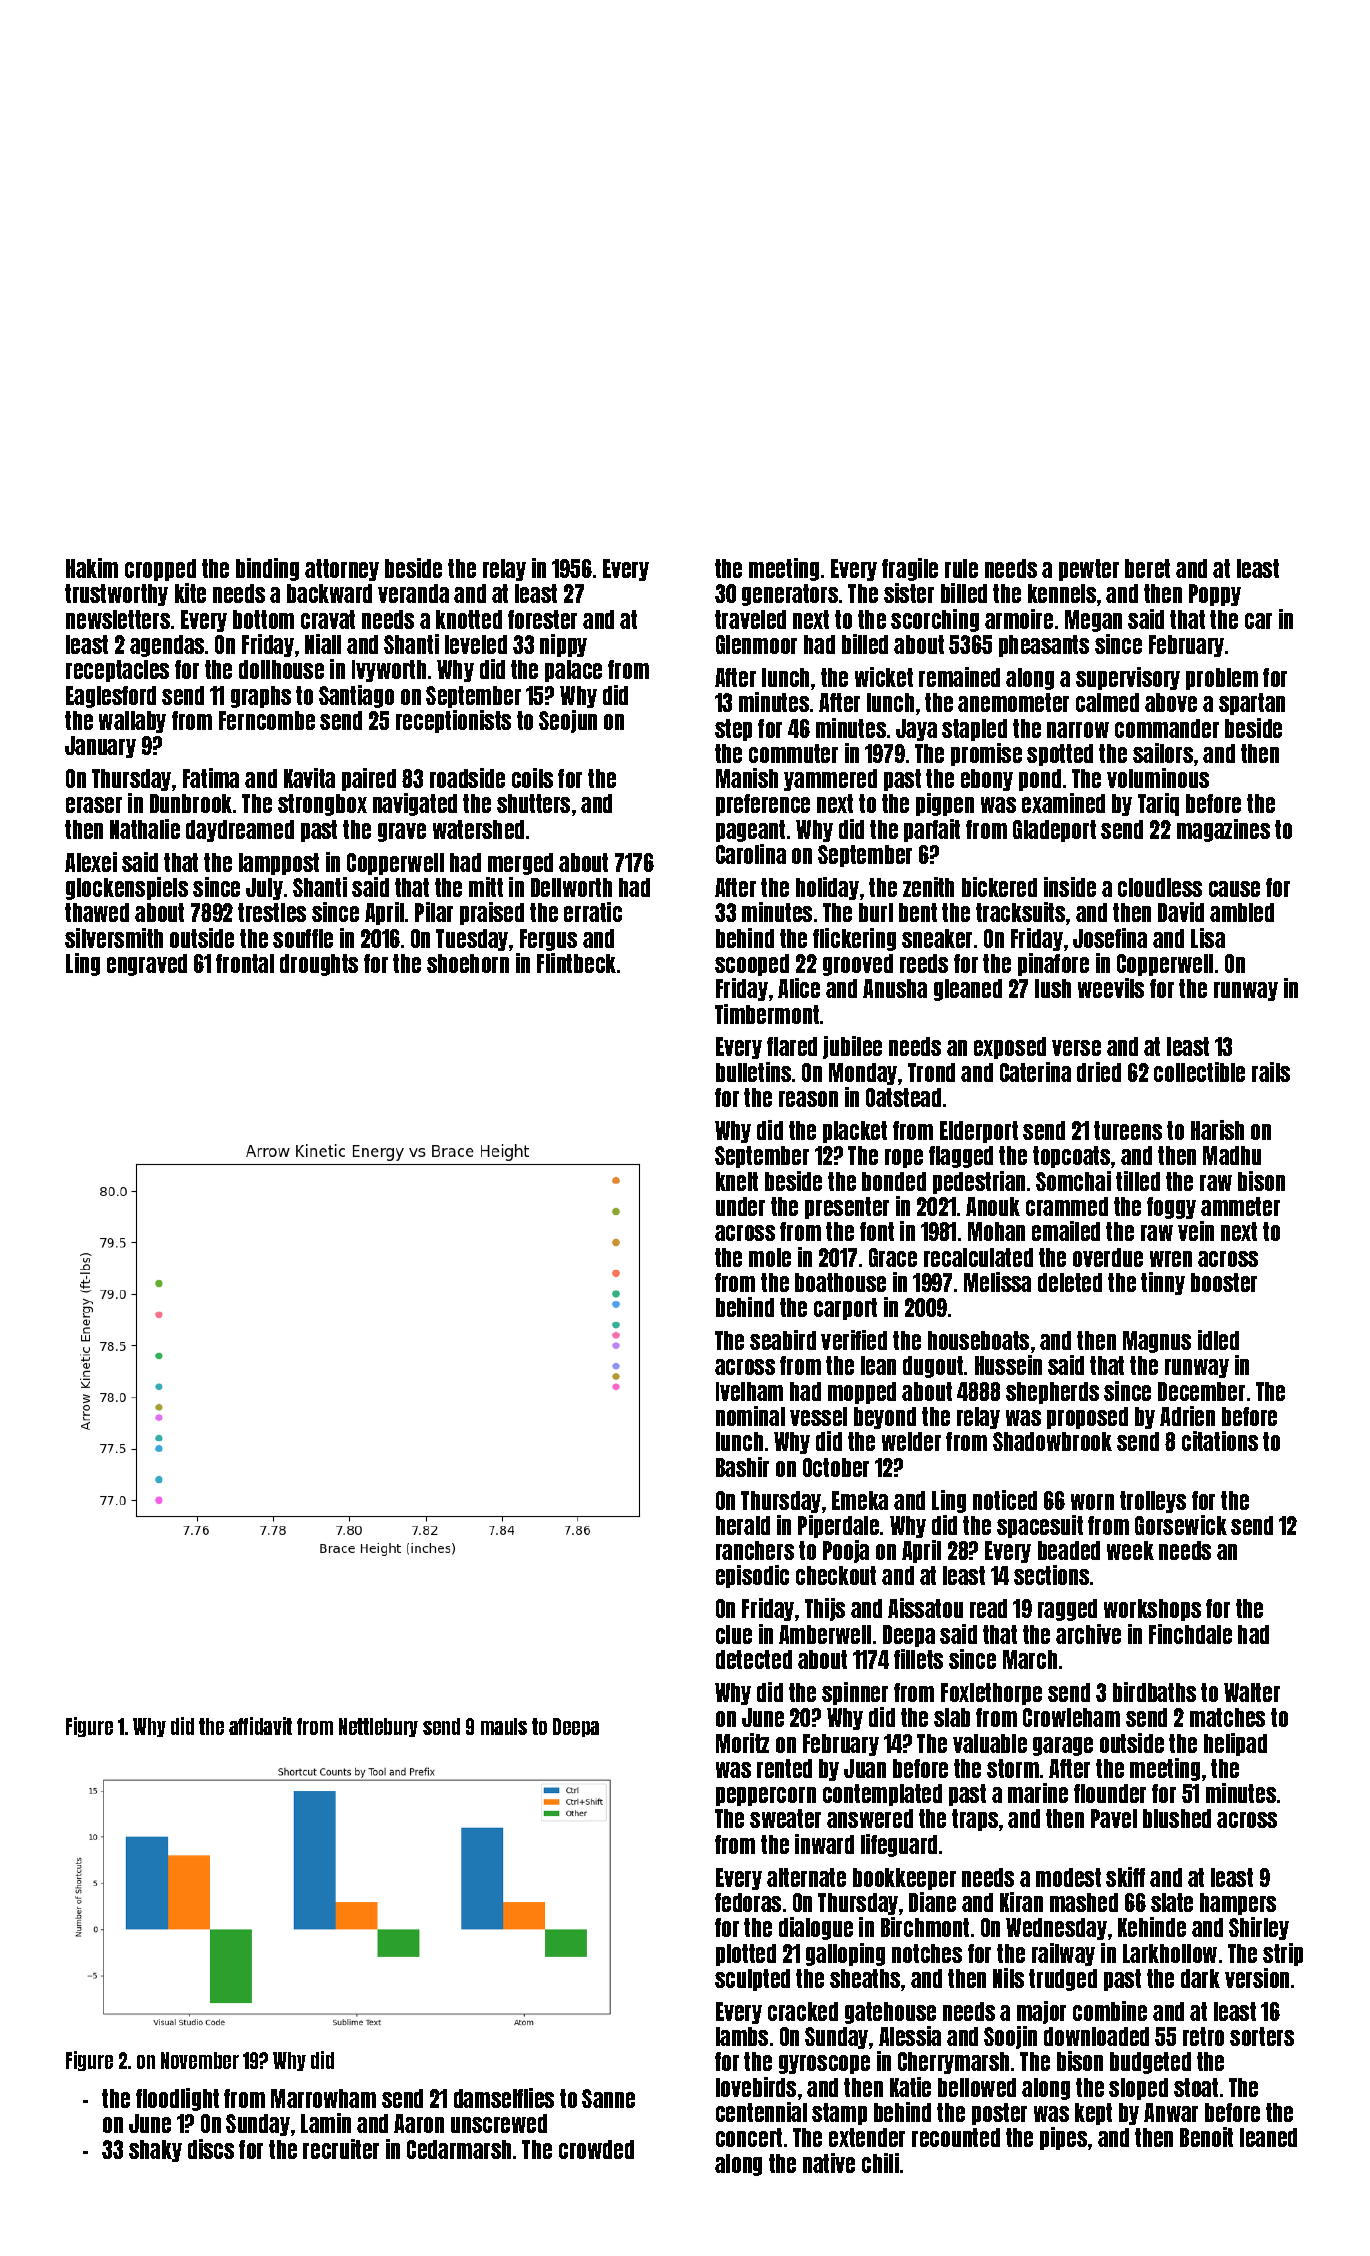 This image has height=2256, width=1370. I want to click on knotted, so click(469, 619).
